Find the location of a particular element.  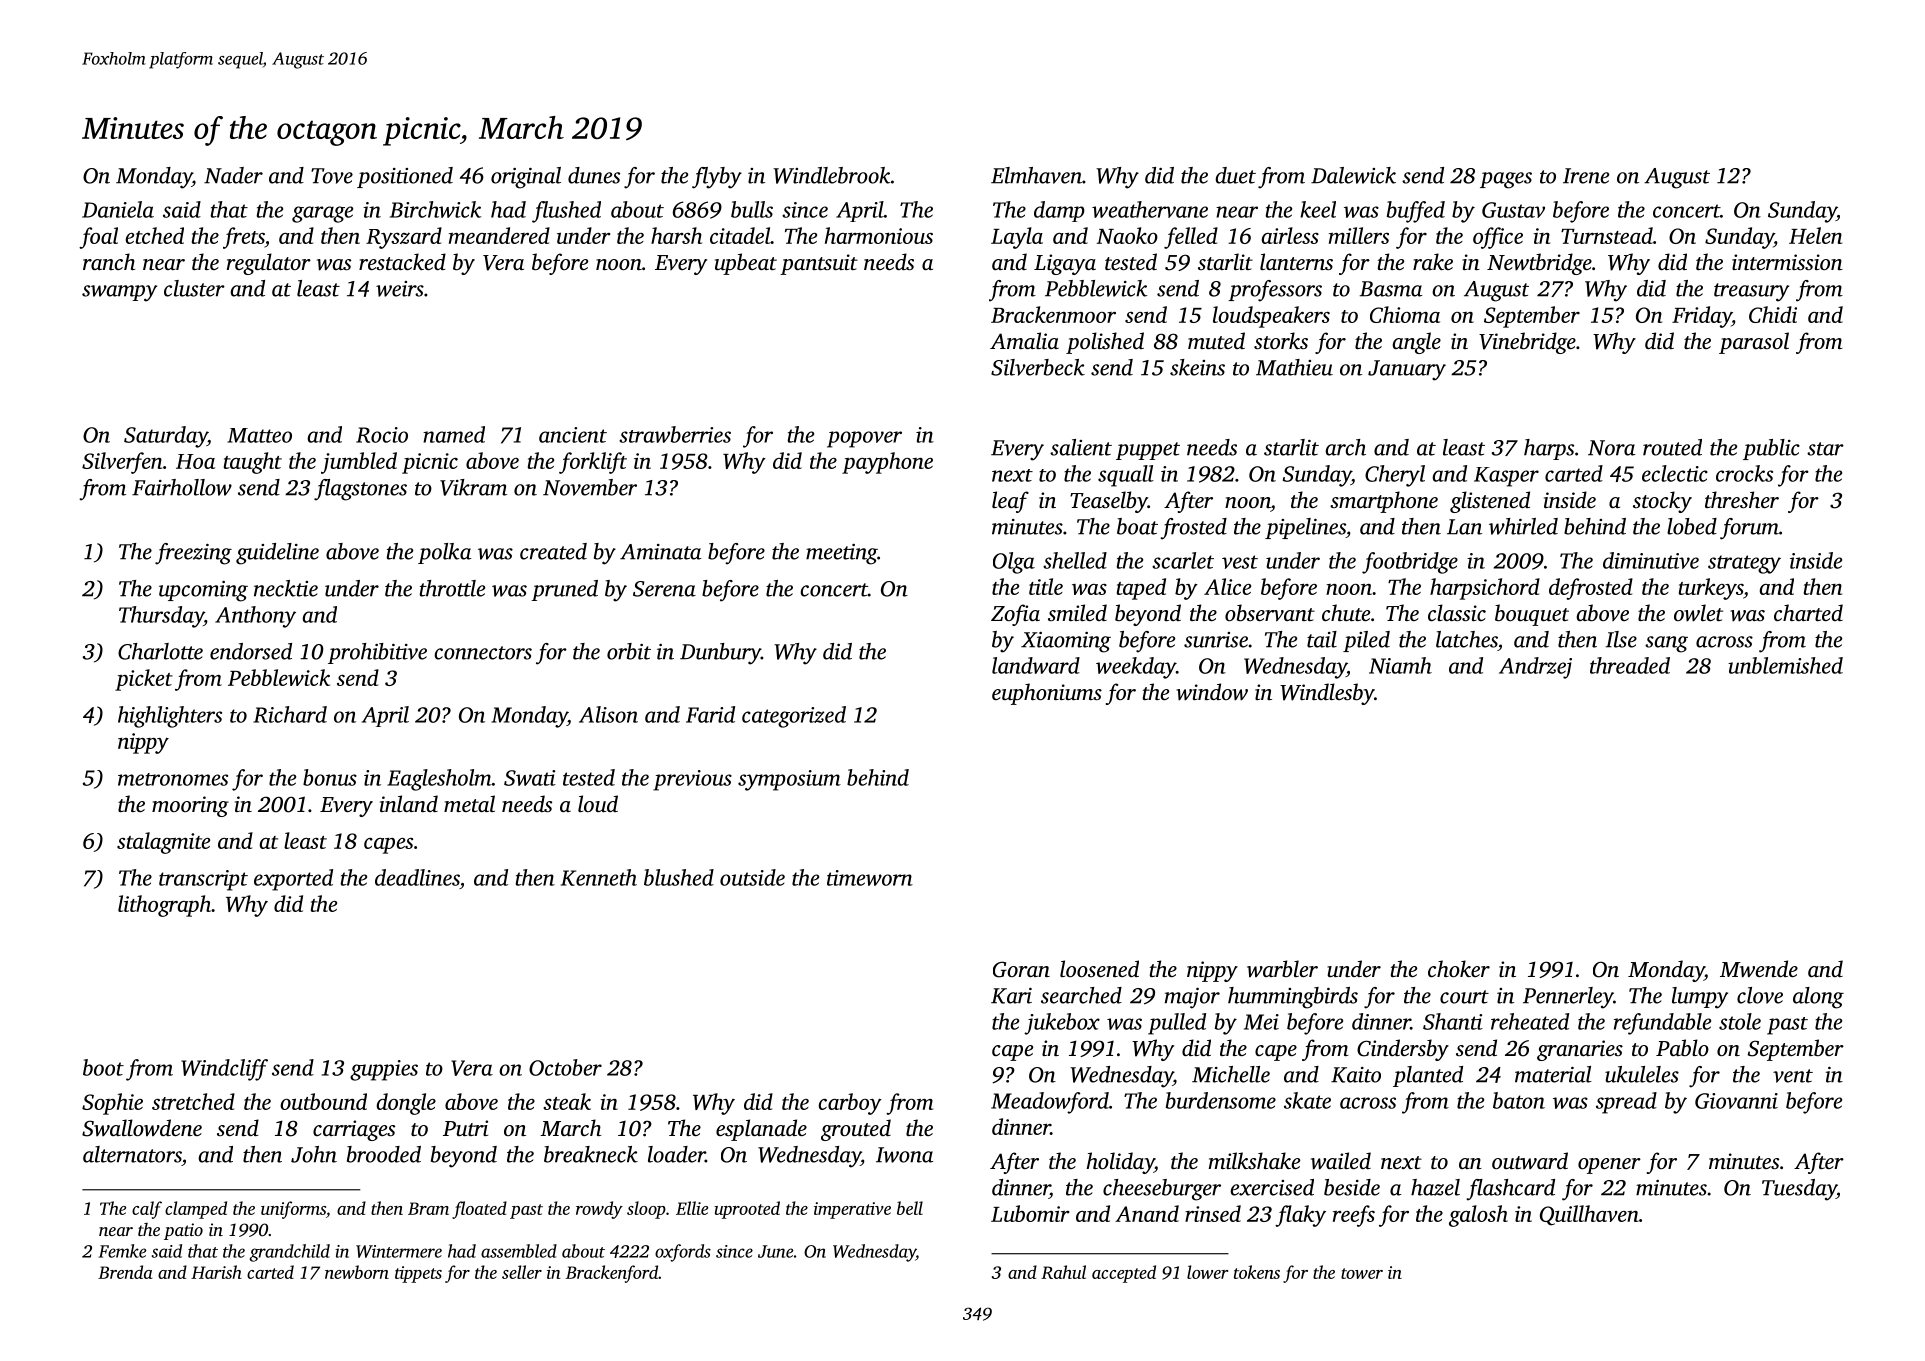

duet is located at coordinates (1235, 175).
